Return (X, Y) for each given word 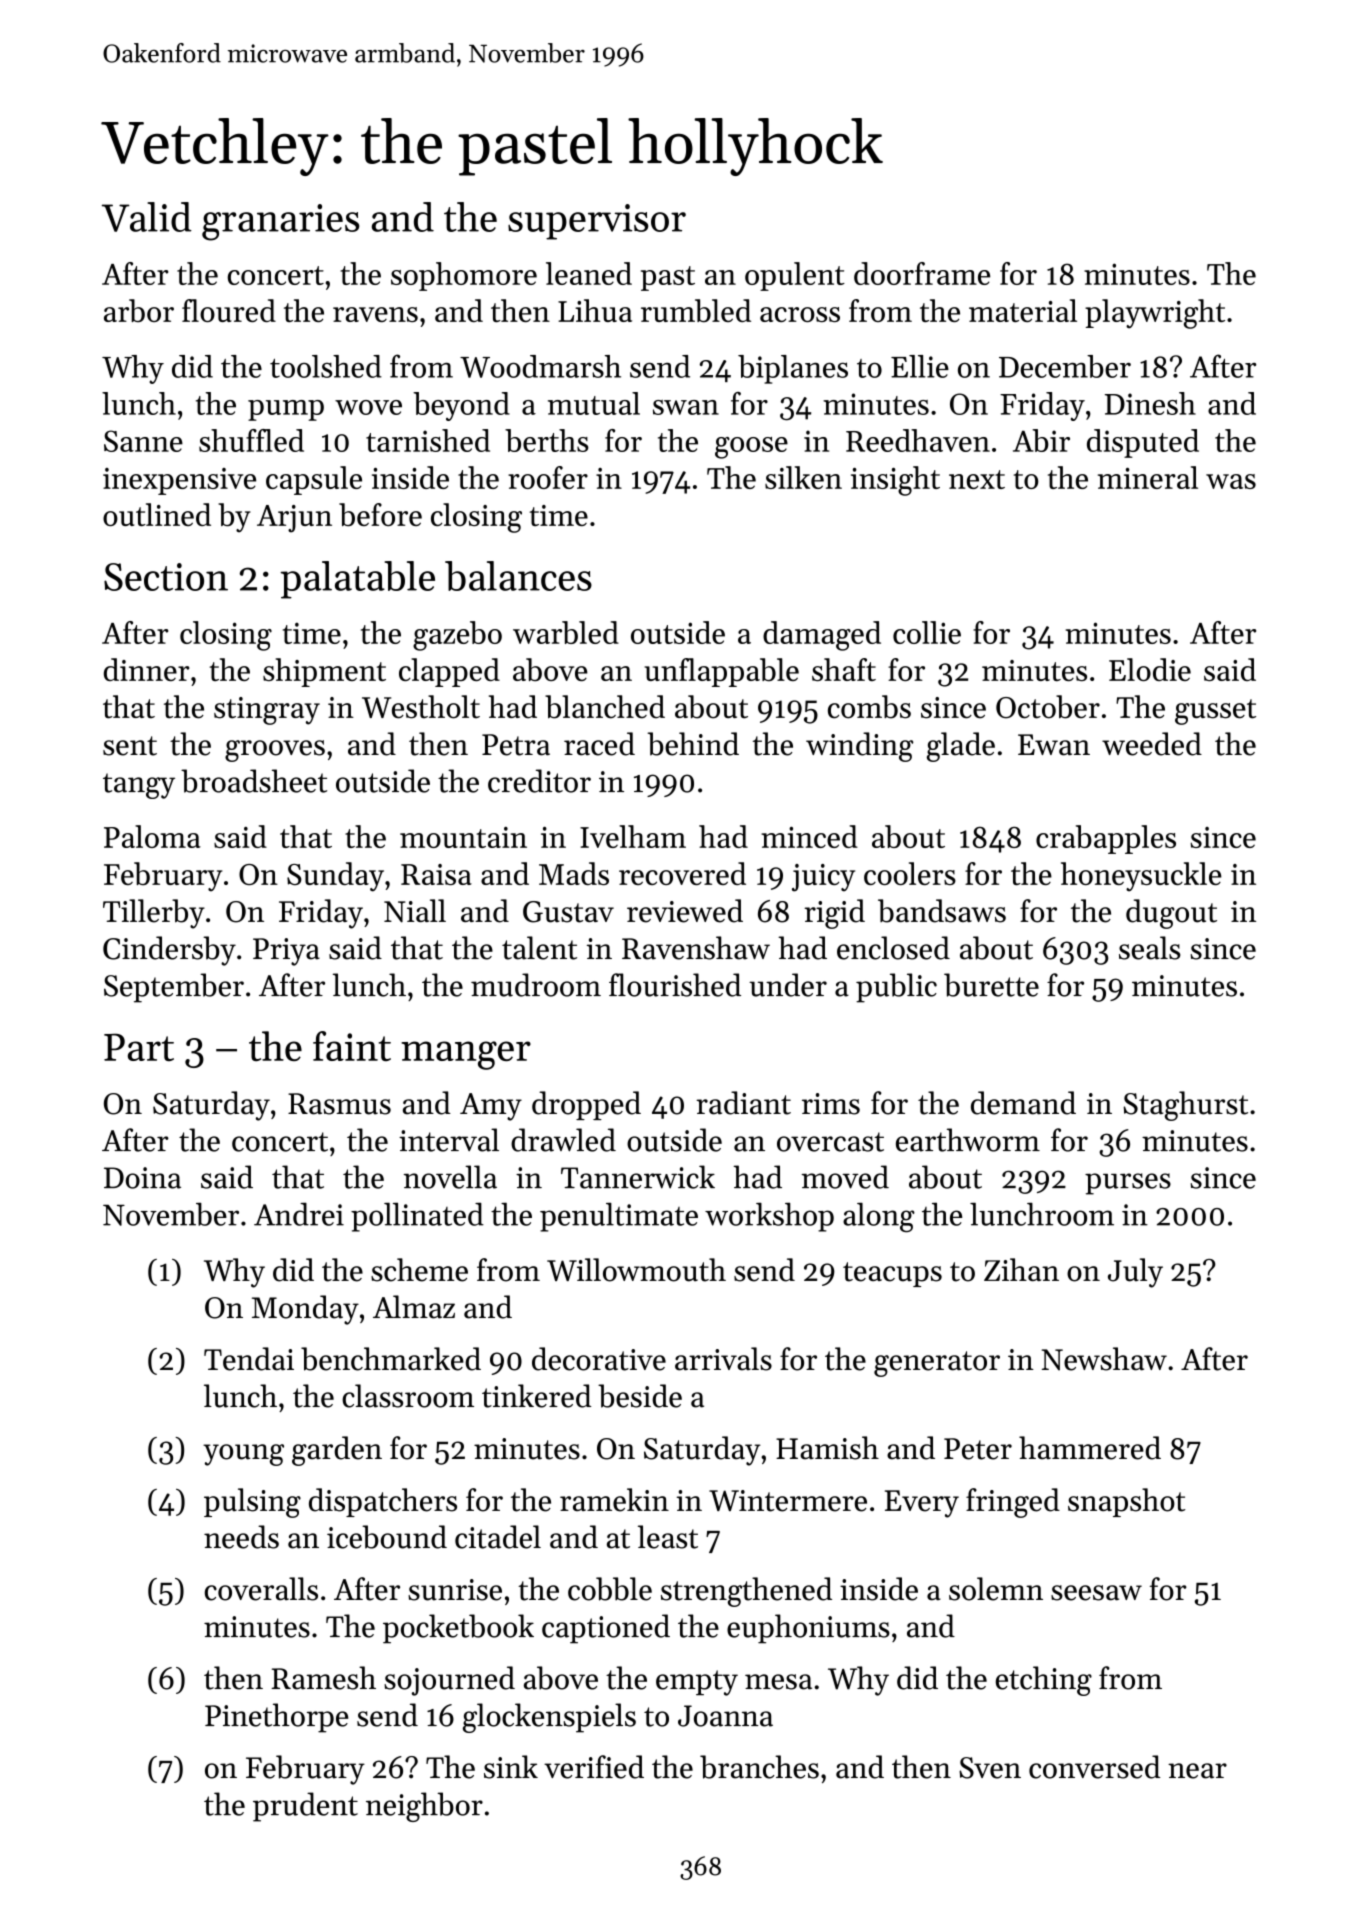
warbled (566, 632)
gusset (1215, 712)
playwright (1155, 314)
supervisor (597, 222)
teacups (892, 1274)
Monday (305, 1310)
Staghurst (1186, 1106)
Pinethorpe (276, 1718)
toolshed (326, 366)
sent (130, 746)
